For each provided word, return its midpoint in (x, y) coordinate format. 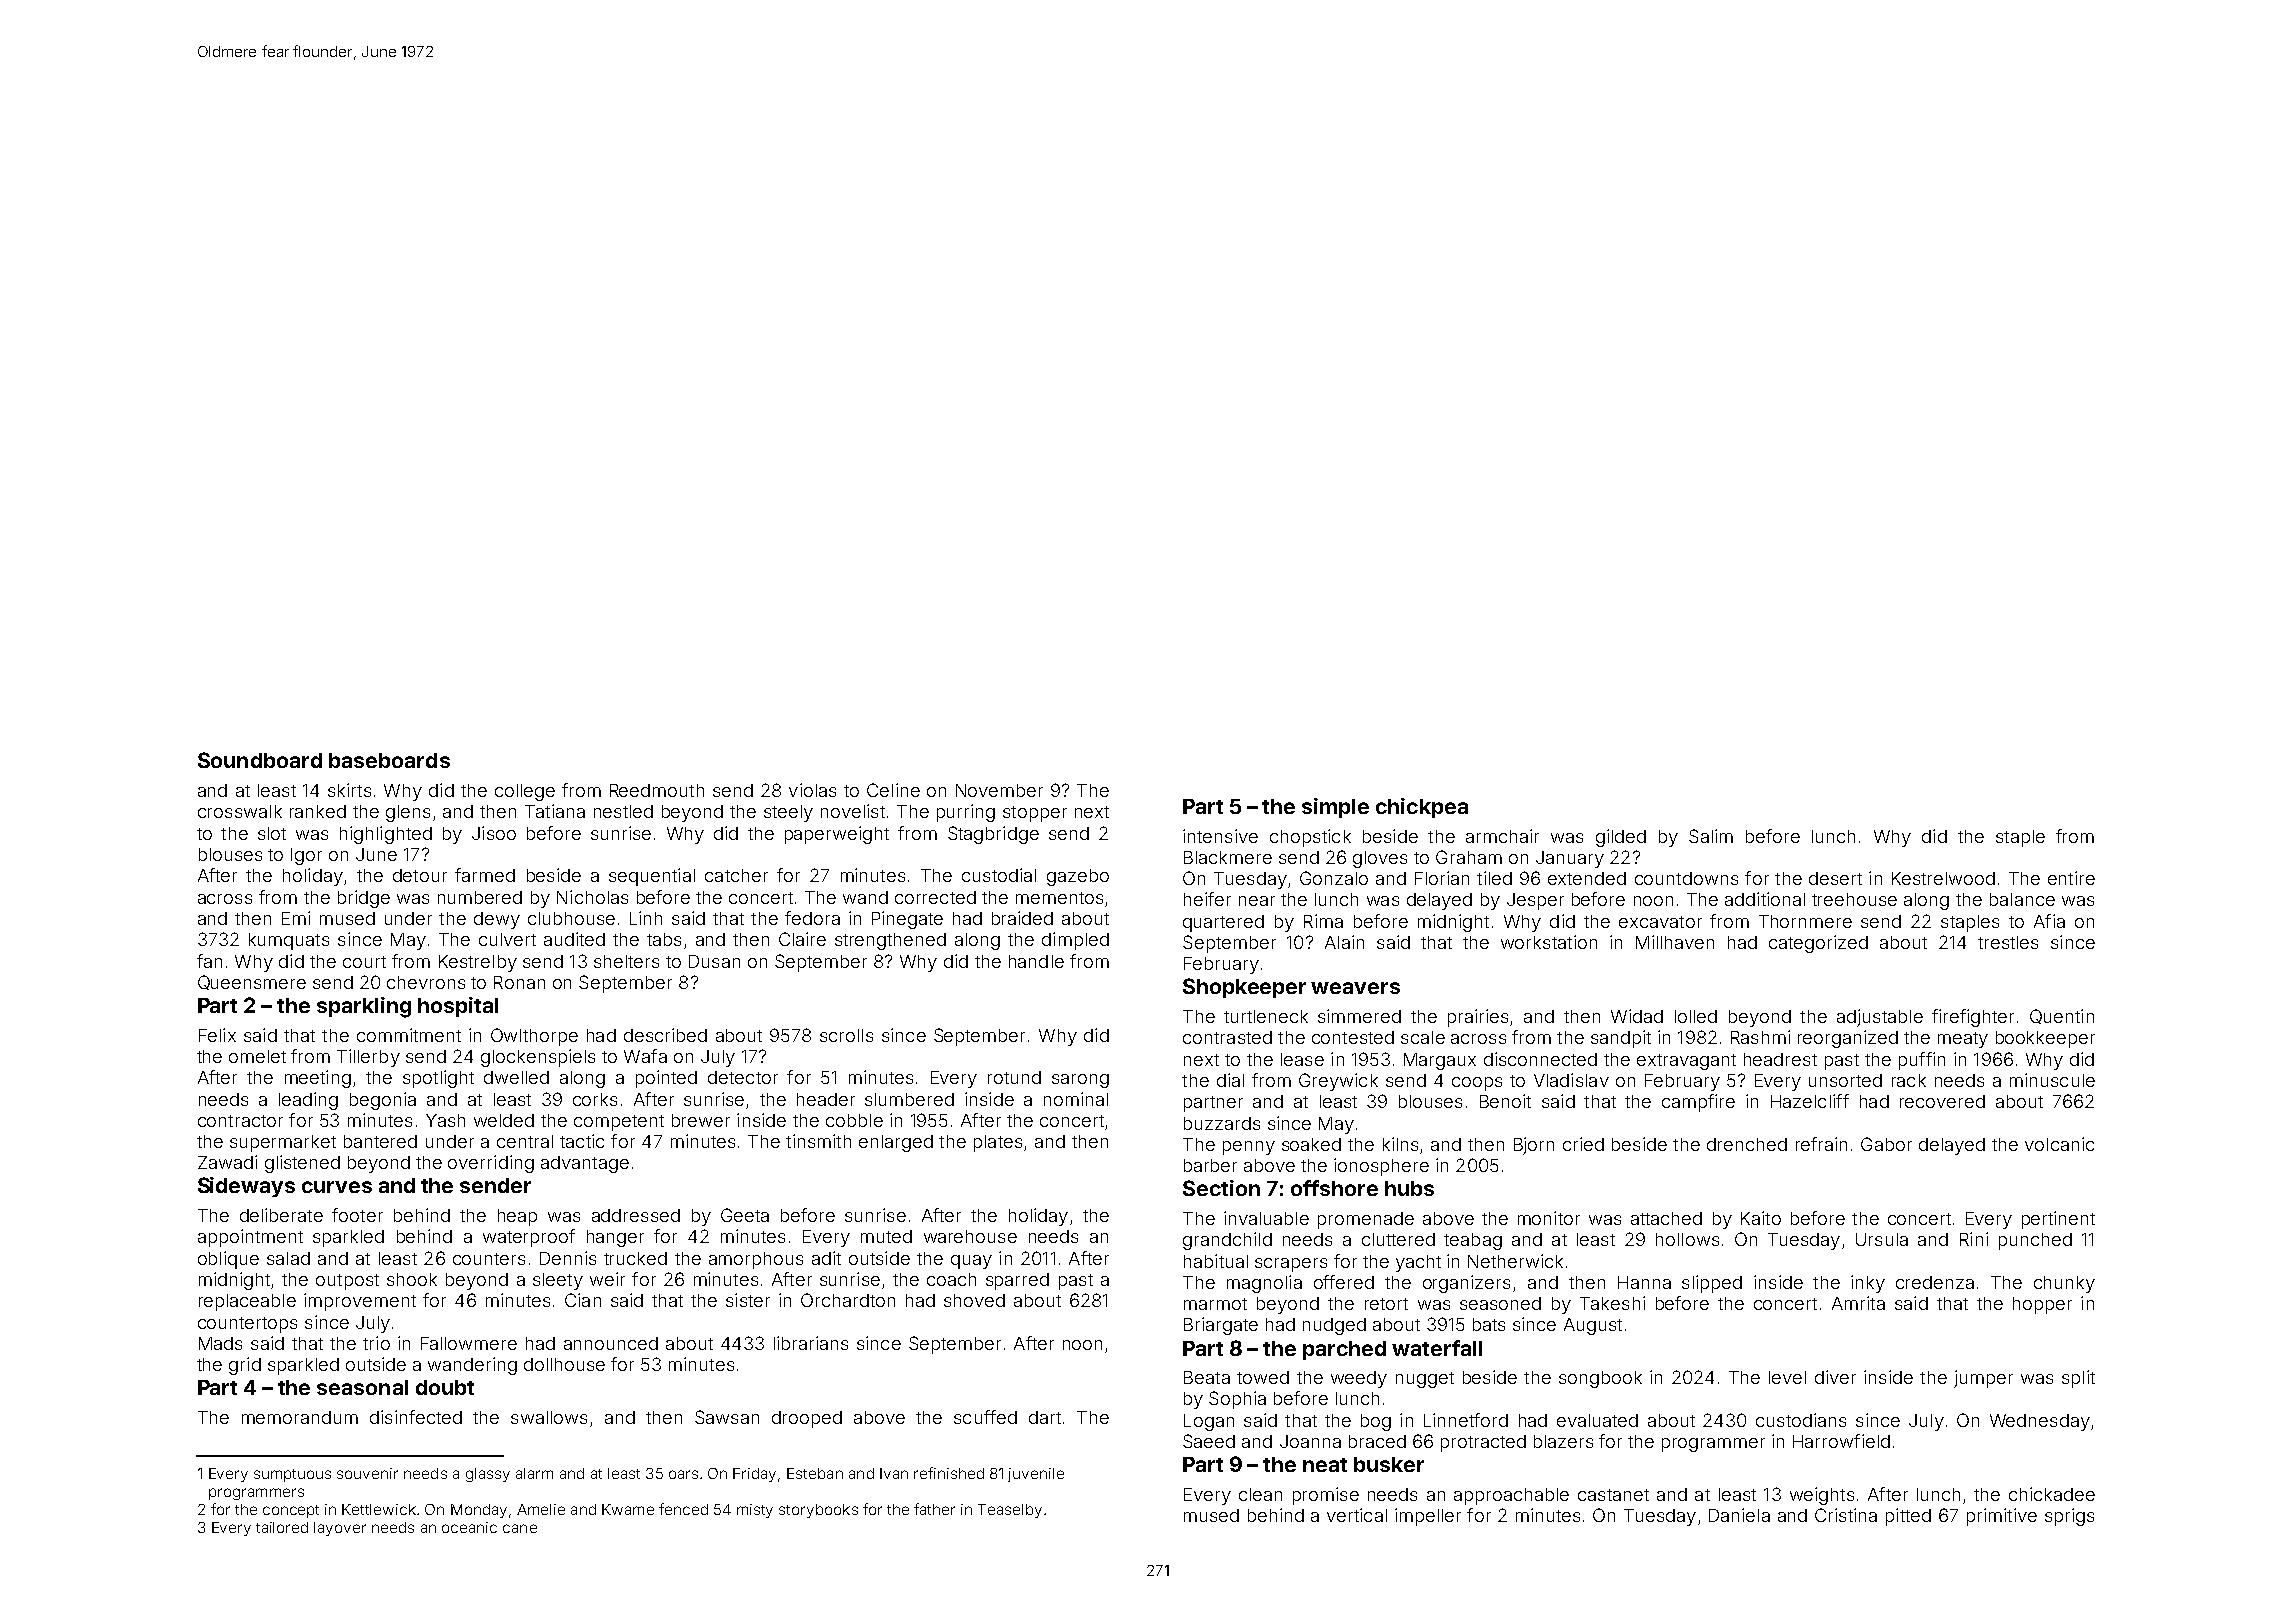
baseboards (389, 760)
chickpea (1422, 808)
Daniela (1739, 1515)
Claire (802, 939)
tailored (282, 1527)
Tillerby (368, 1058)
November (999, 790)
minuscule (2052, 1080)
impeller (1428, 1517)
